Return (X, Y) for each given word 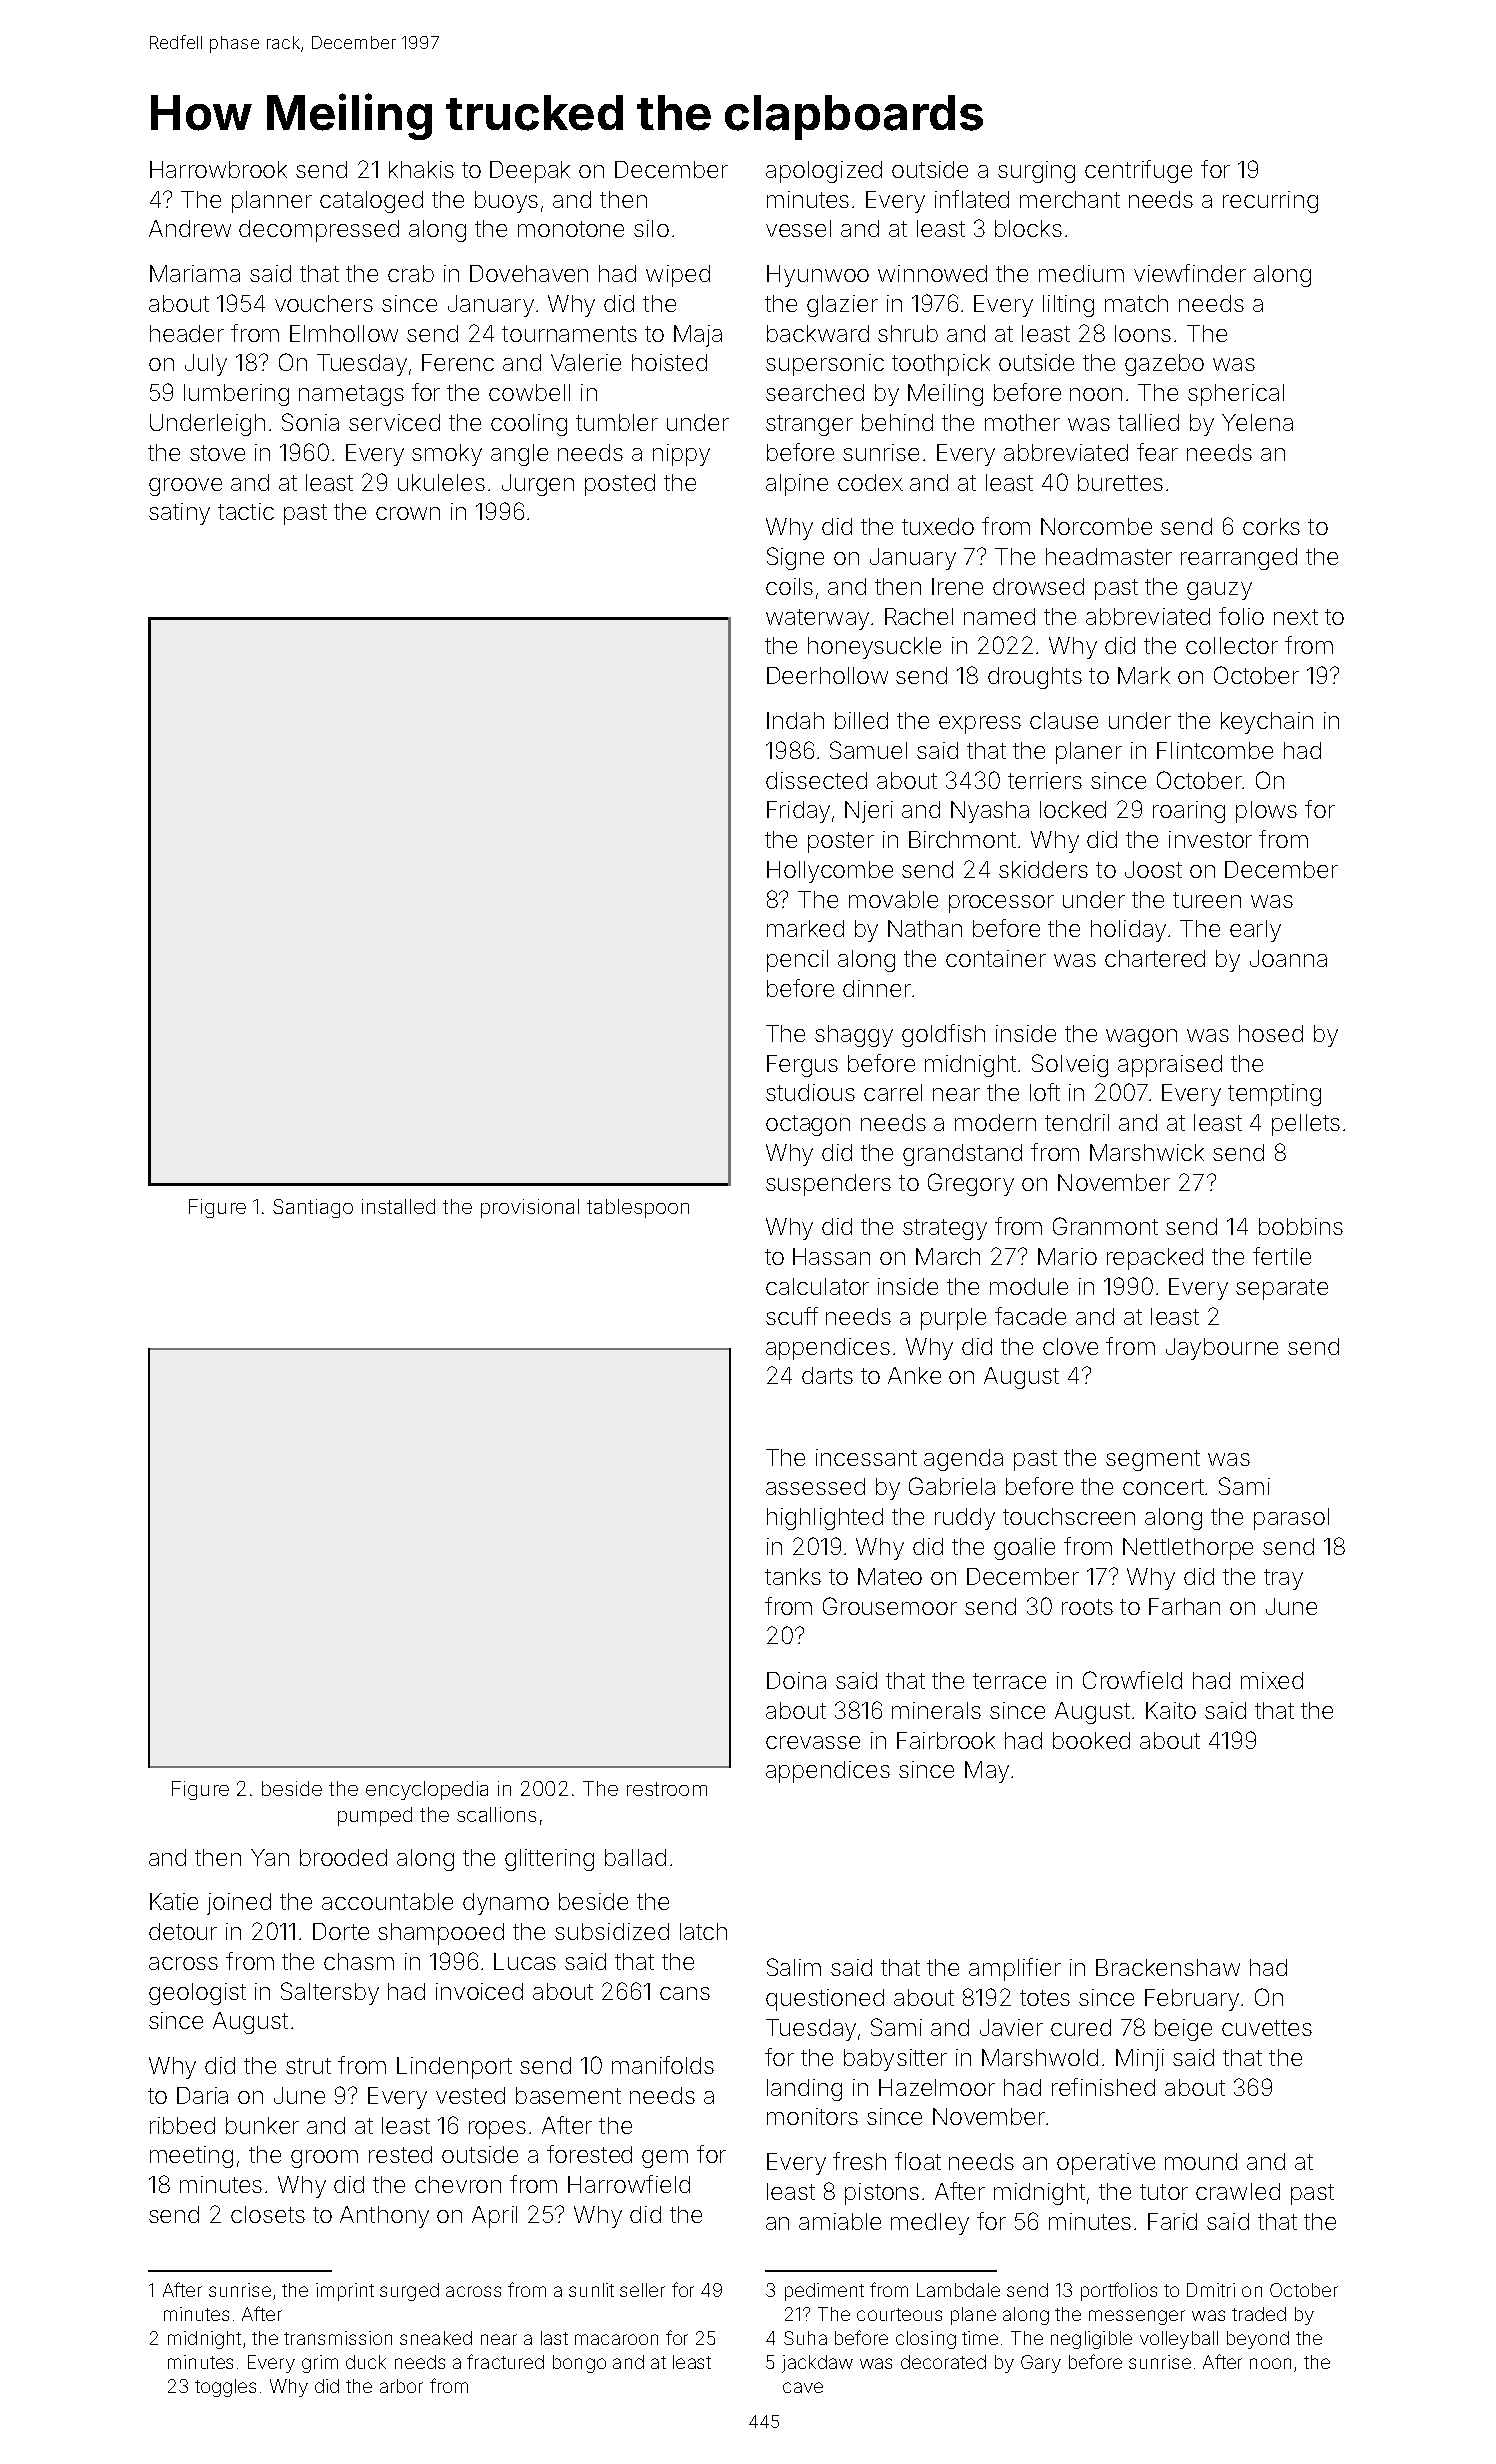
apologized (824, 172)
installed (398, 1206)
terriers (1045, 780)
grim (320, 2364)
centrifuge (1138, 171)
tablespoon (638, 1208)
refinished (1103, 2087)
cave (803, 2387)
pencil (797, 961)
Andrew (190, 228)
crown (408, 513)
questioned (825, 2000)
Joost (1153, 869)
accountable (387, 1901)
